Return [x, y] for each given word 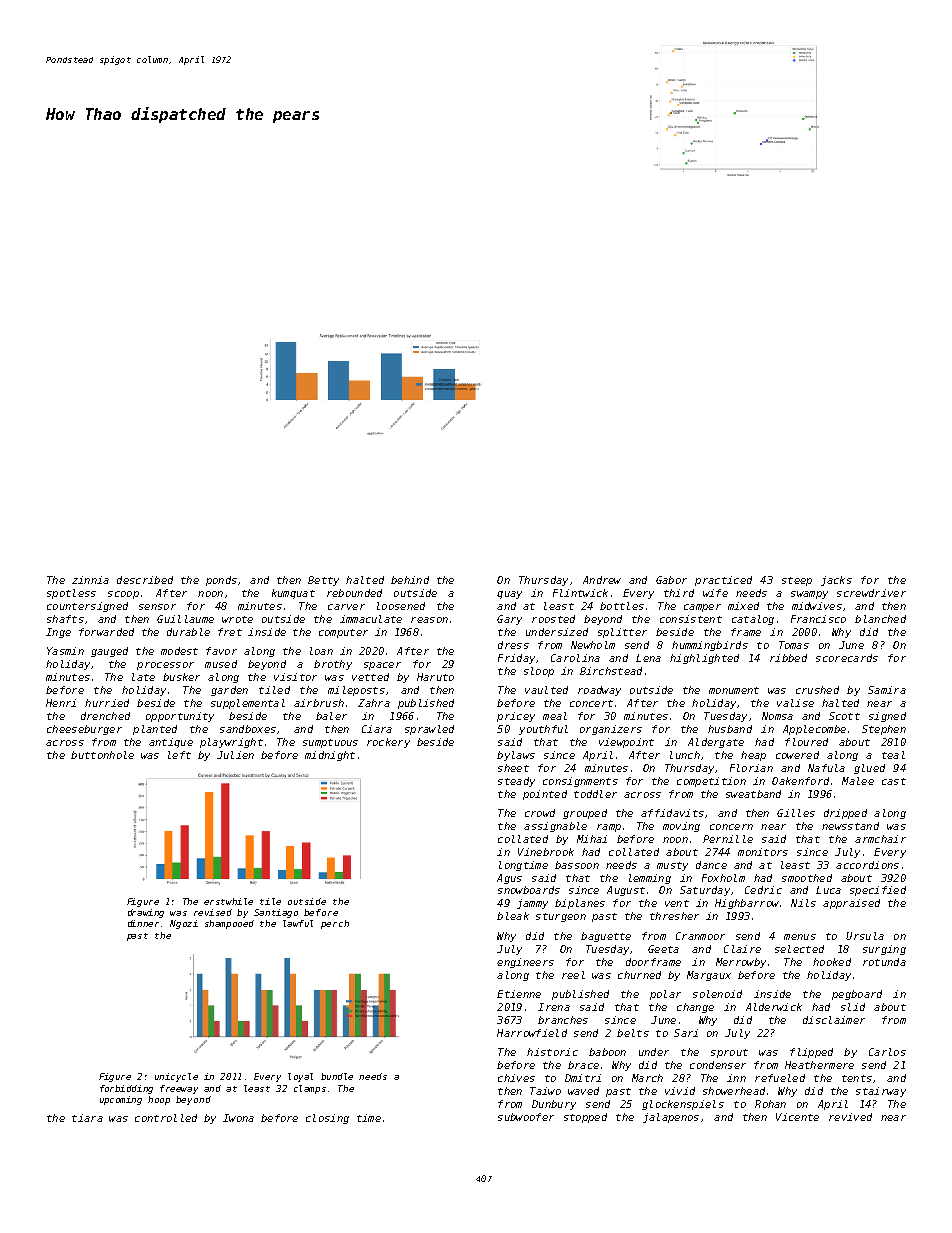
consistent [691, 619]
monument [734, 690]
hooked [832, 962]
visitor [295, 677]
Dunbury [554, 1105]
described [145, 580]
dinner [143, 923]
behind [410, 580]
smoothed [807, 878]
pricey [516, 717]
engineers [525, 963]
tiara [87, 1118]
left [179, 755]
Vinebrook [546, 852]
